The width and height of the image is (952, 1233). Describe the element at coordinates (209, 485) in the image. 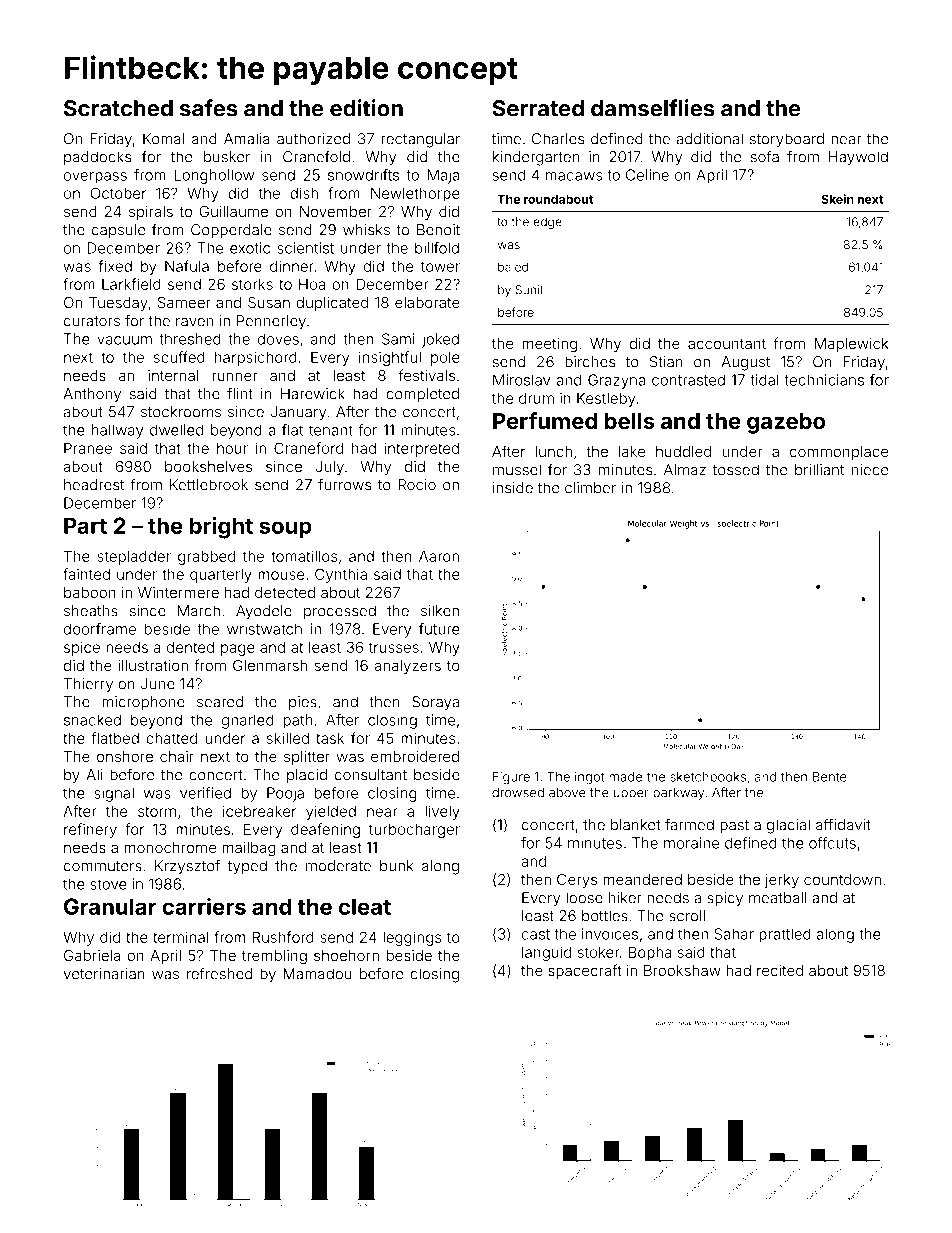

I see `Kettlebrook` at that location.
